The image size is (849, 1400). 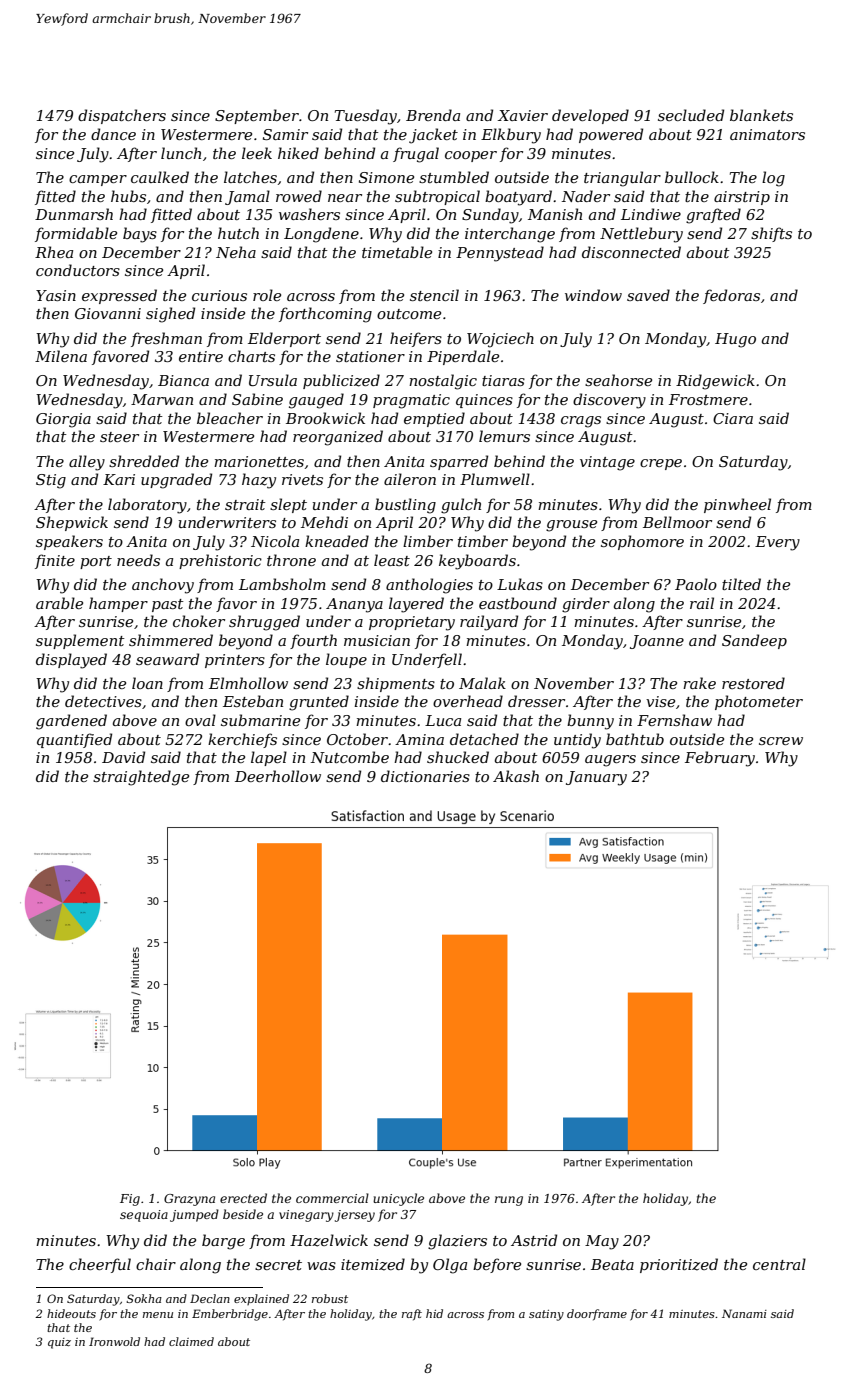 I want to click on Plumwell, so click(x=495, y=479).
